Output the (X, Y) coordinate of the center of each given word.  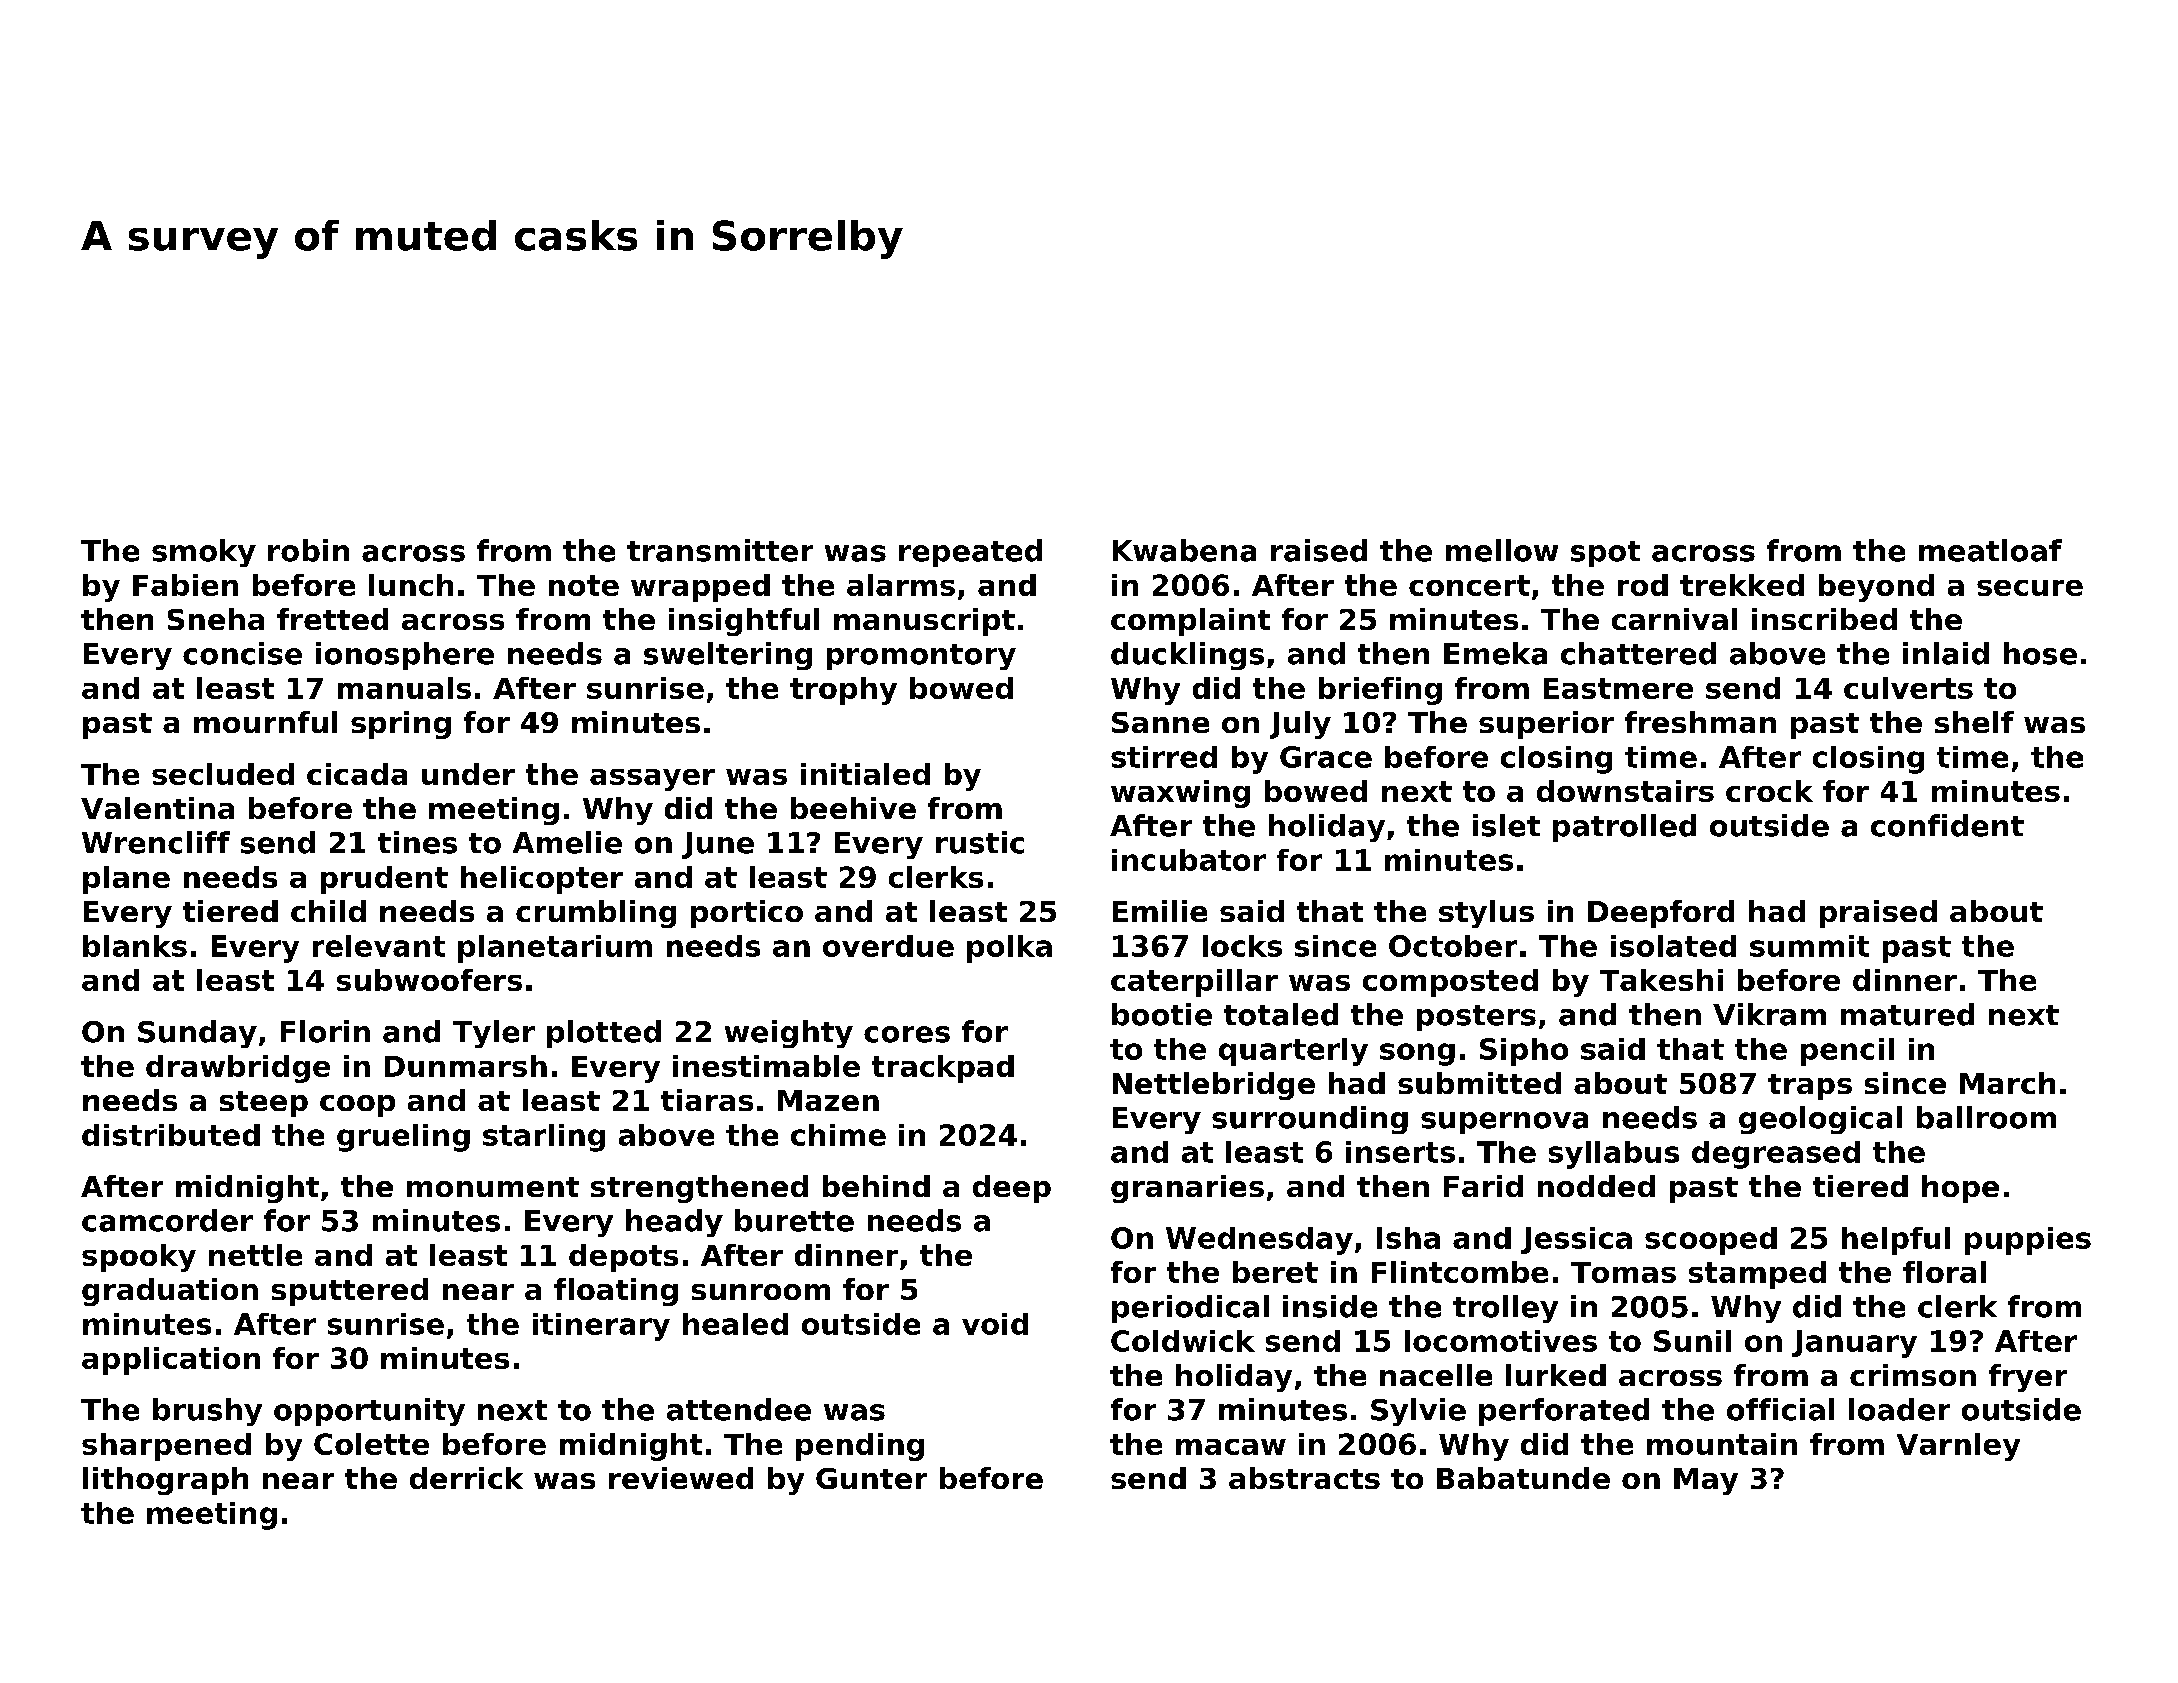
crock (1769, 791)
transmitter (720, 550)
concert (1469, 585)
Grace (1326, 757)
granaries (1187, 1189)
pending (860, 1447)
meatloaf (1990, 550)
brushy (207, 1412)
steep (264, 1104)
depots (623, 1258)
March (2007, 1083)
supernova (1504, 1123)
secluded (223, 774)
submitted (1479, 1083)
